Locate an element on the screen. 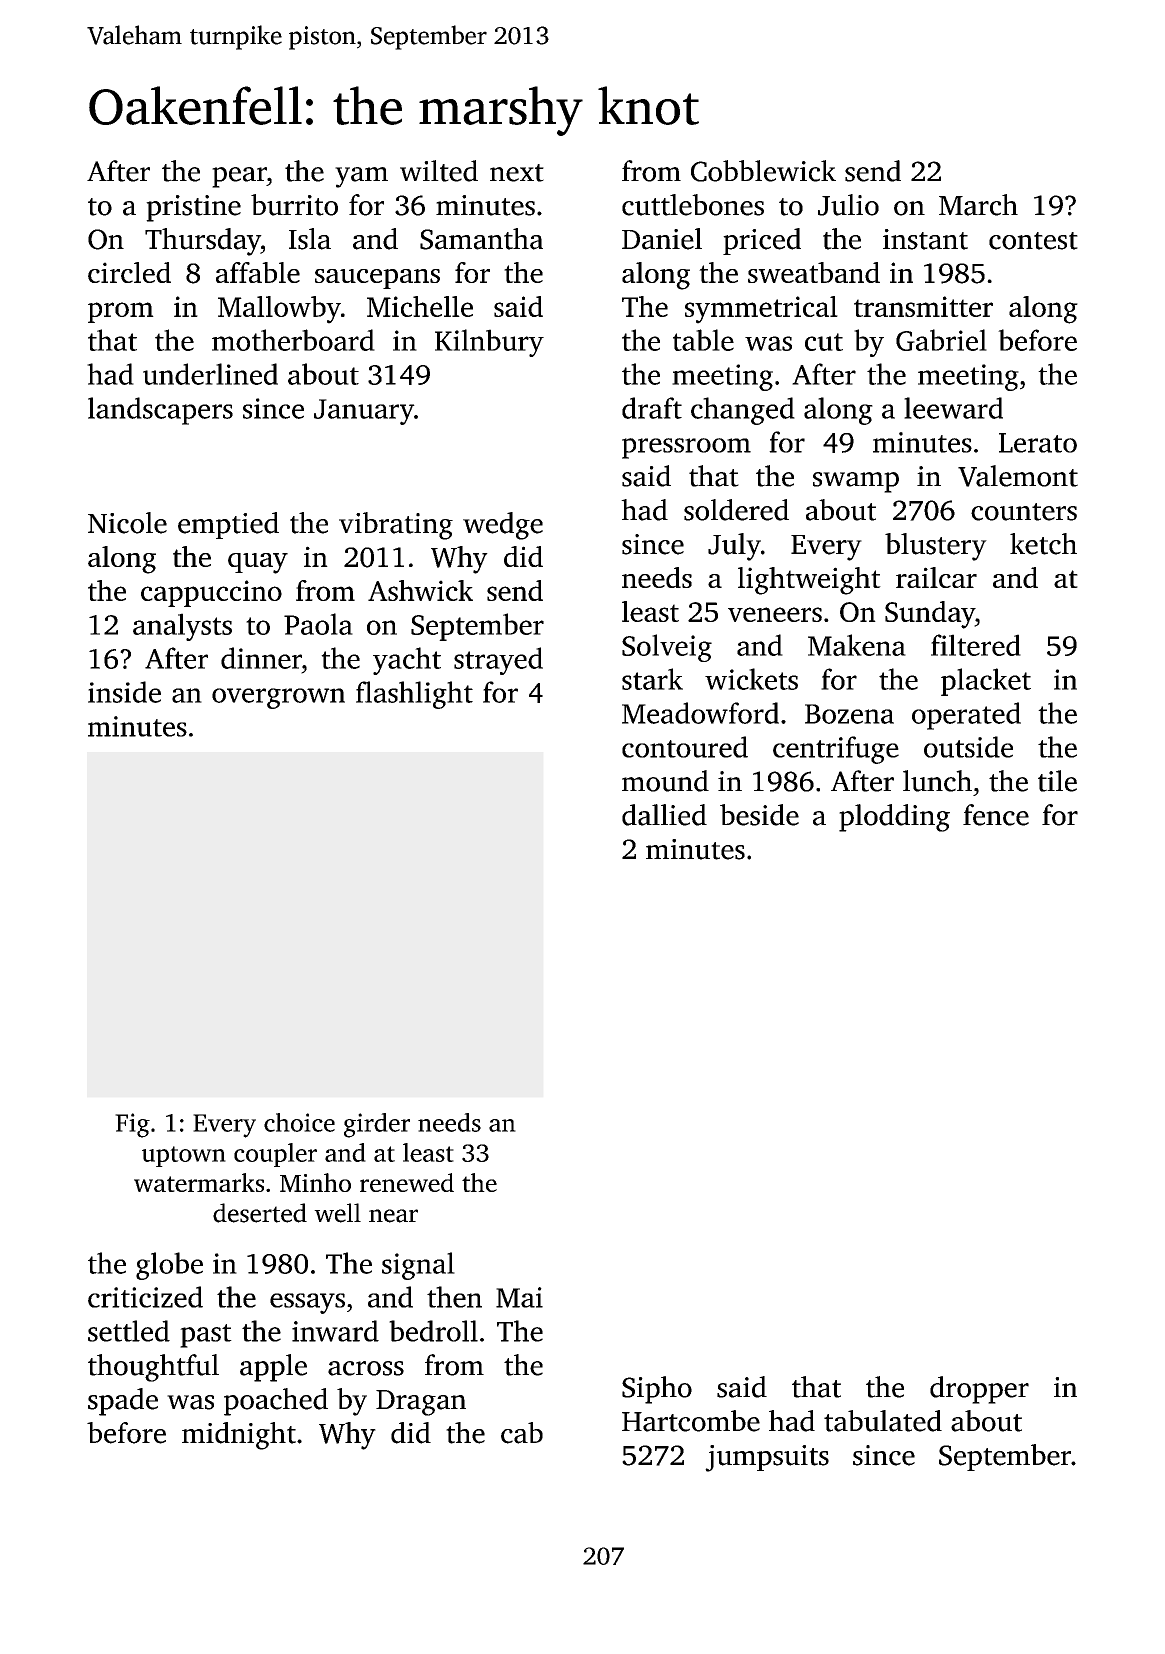  Mai is located at coordinates (519, 1297).
